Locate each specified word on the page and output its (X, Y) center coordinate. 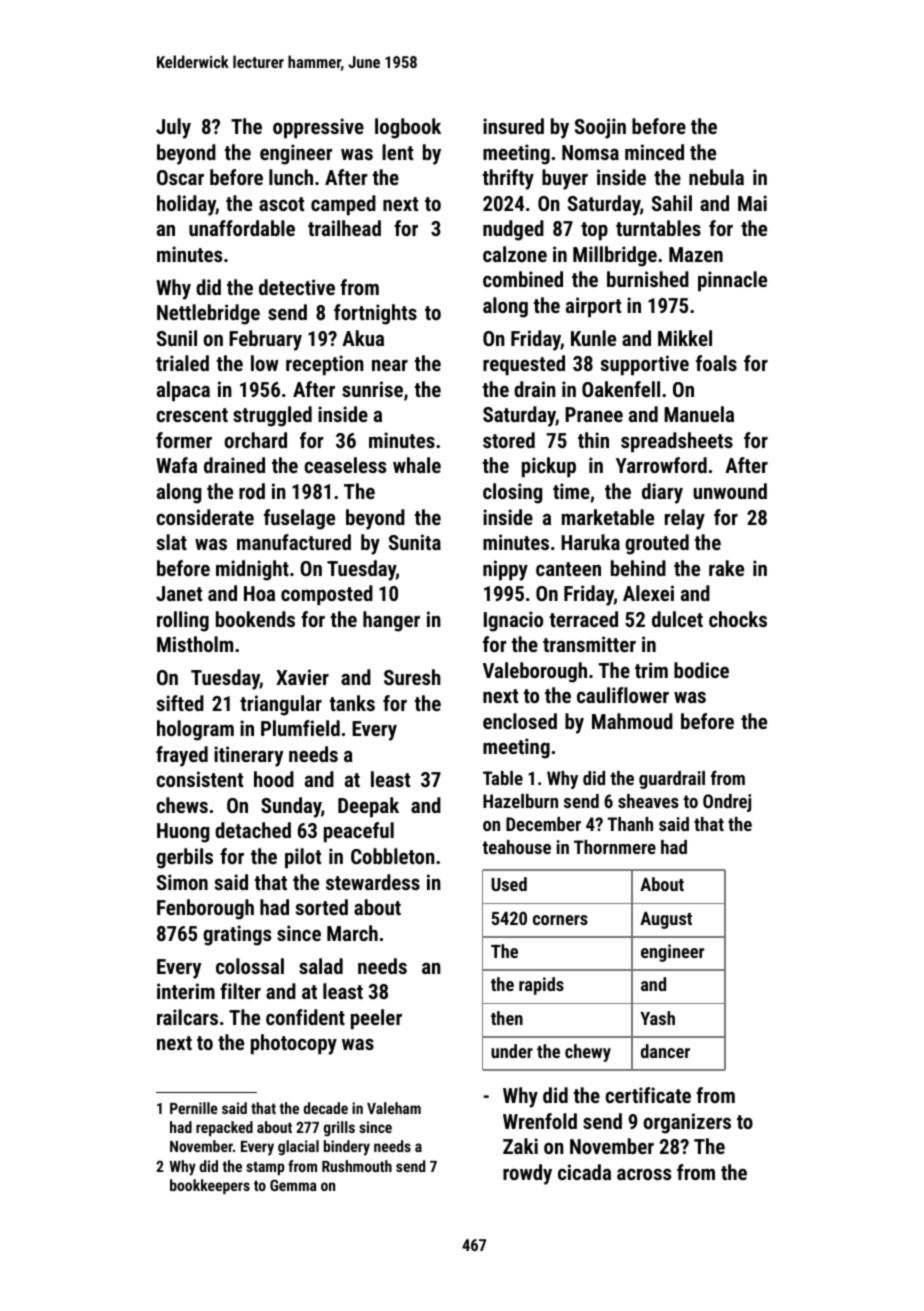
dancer (665, 1051)
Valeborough (535, 672)
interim (186, 991)
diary (662, 493)
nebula (716, 177)
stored (509, 440)
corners (560, 920)
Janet (179, 593)
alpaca (183, 391)
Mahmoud (632, 721)
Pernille (194, 1108)
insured (513, 126)
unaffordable (242, 228)
